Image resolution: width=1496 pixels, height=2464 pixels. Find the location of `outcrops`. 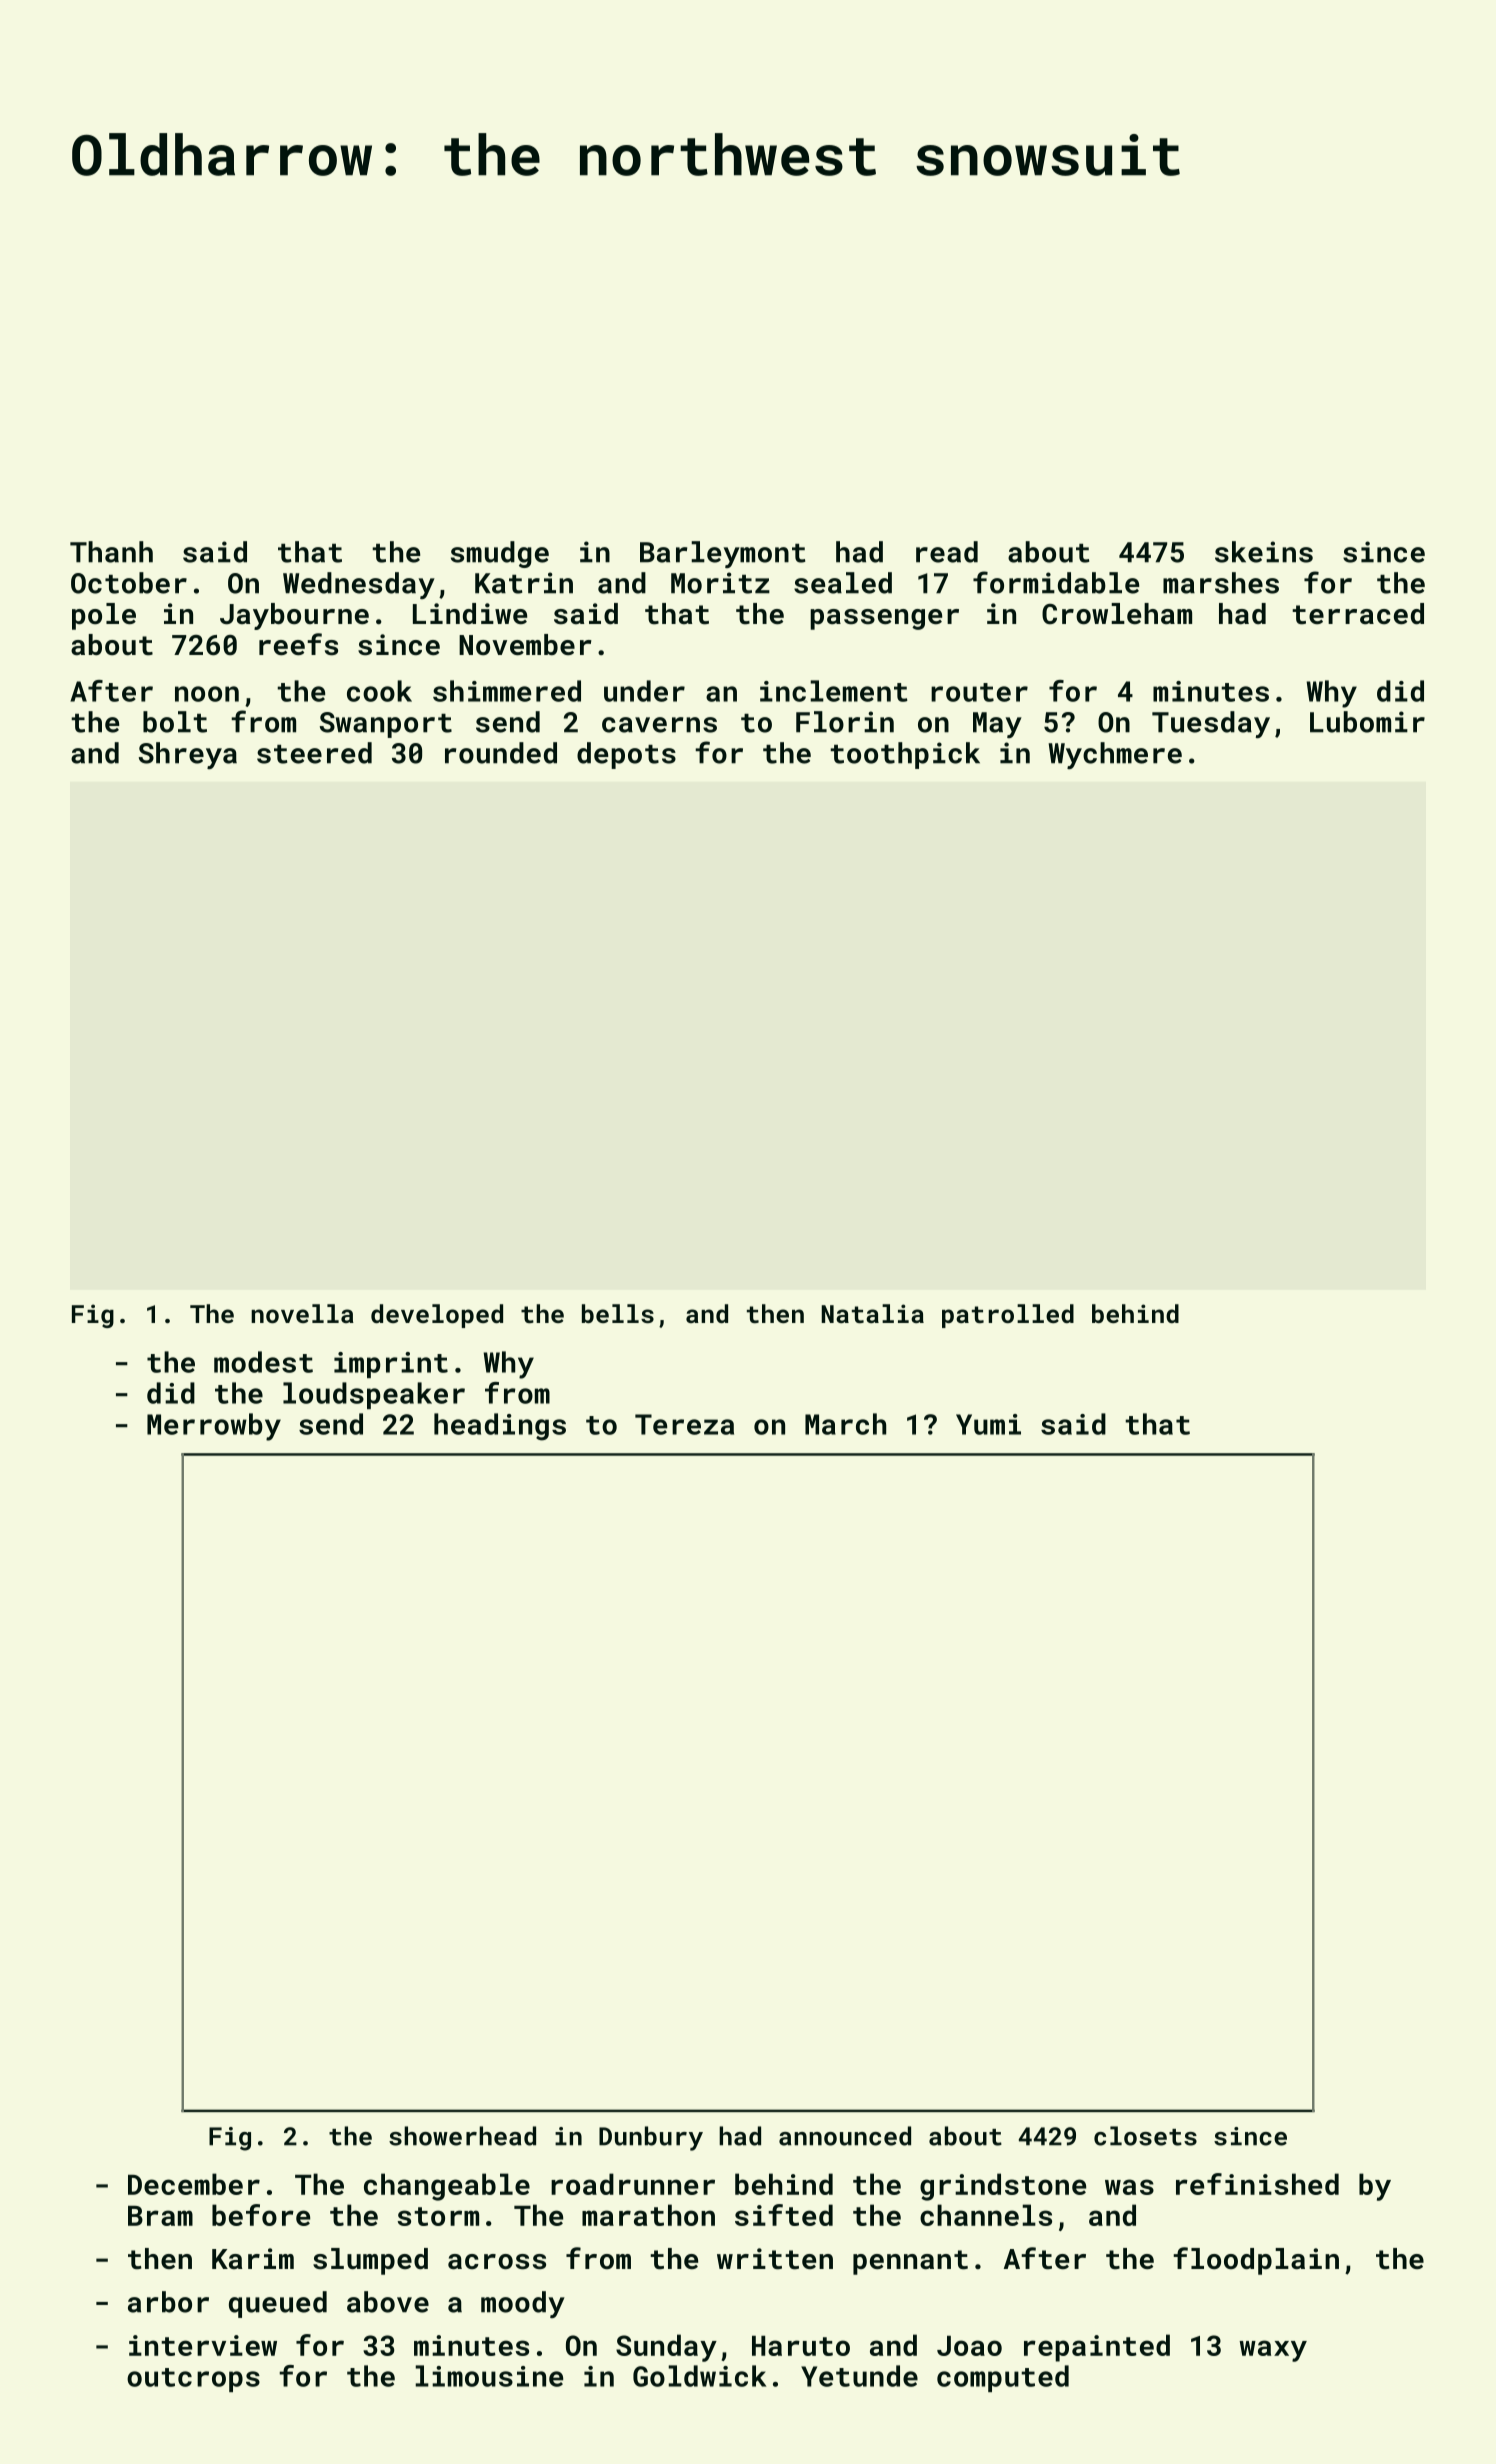

outcrops is located at coordinates (193, 2380).
